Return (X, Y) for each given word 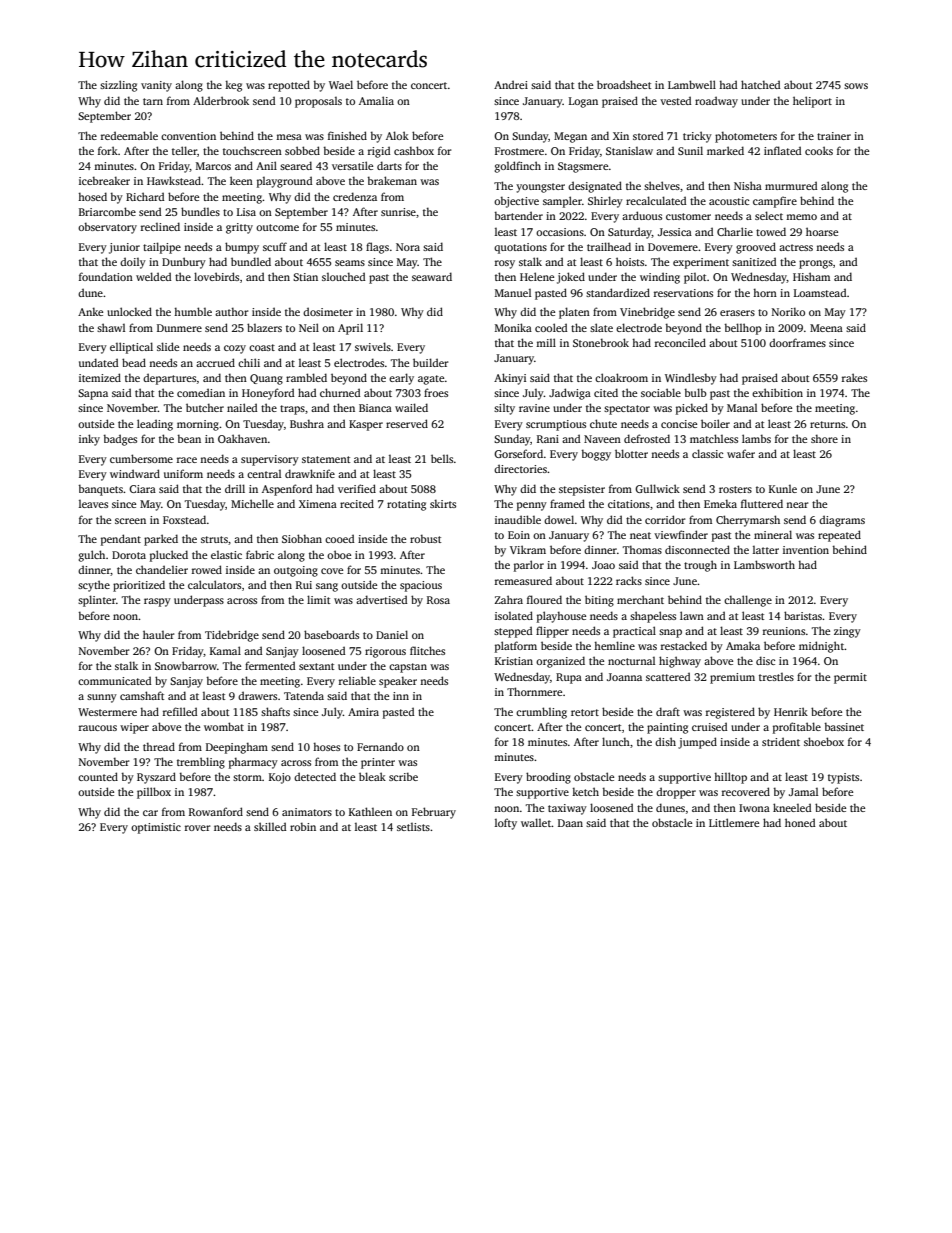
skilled (270, 826)
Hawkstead (174, 180)
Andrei (511, 84)
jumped (697, 743)
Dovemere (673, 247)
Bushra (307, 423)
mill (546, 342)
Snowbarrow (186, 665)
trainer (834, 136)
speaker (398, 682)
